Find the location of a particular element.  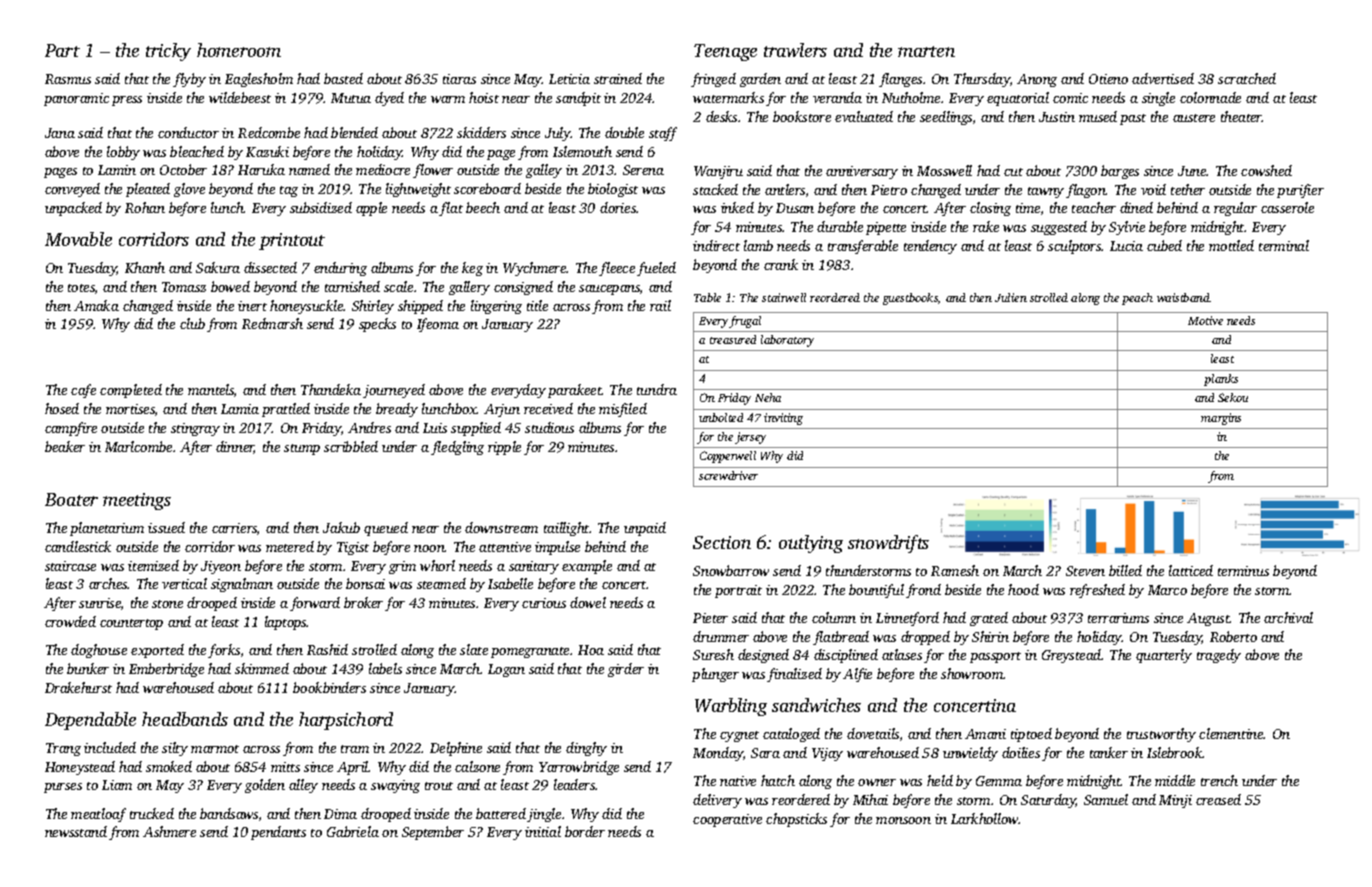

Ramesh is located at coordinates (955, 570).
